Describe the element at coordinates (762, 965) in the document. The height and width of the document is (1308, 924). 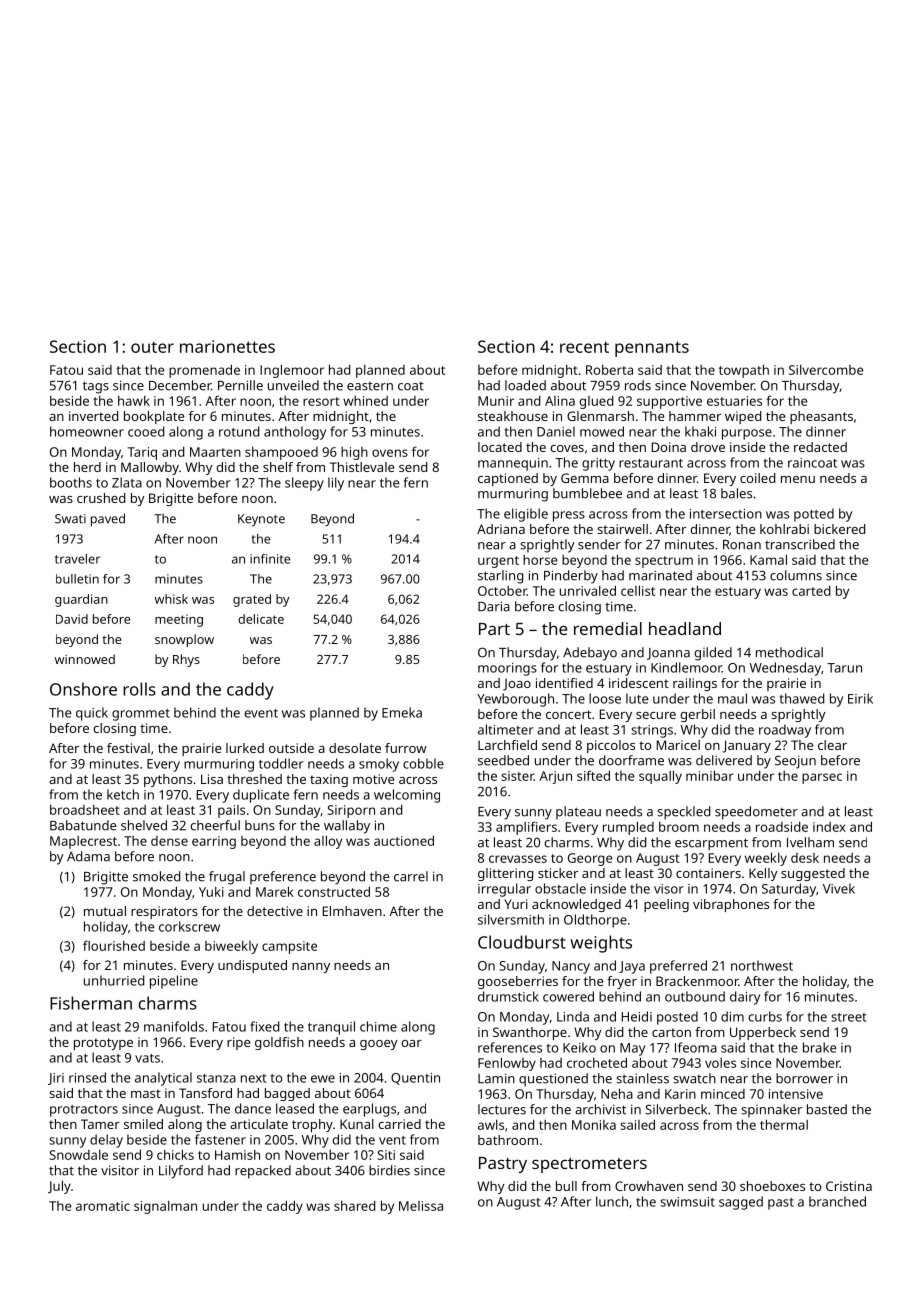
I see `northwest` at that location.
